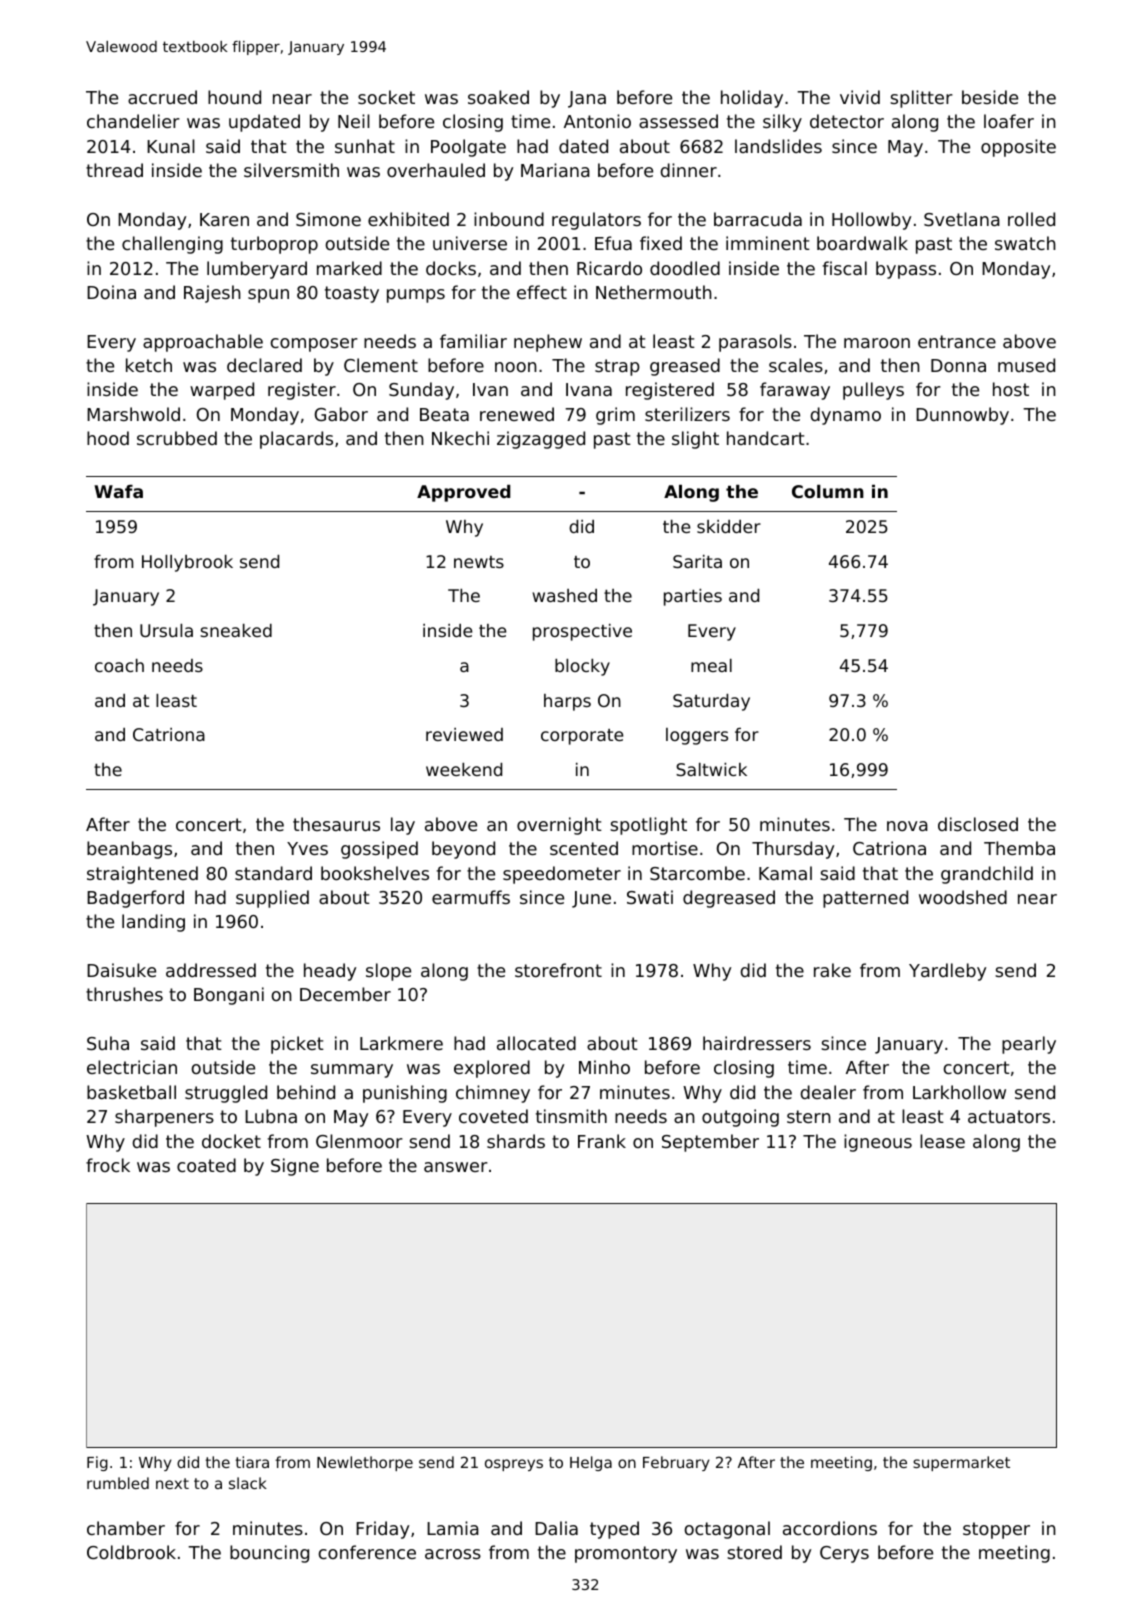 The width and height of the screenshot is (1143, 1617). I want to click on holiday, so click(752, 99).
